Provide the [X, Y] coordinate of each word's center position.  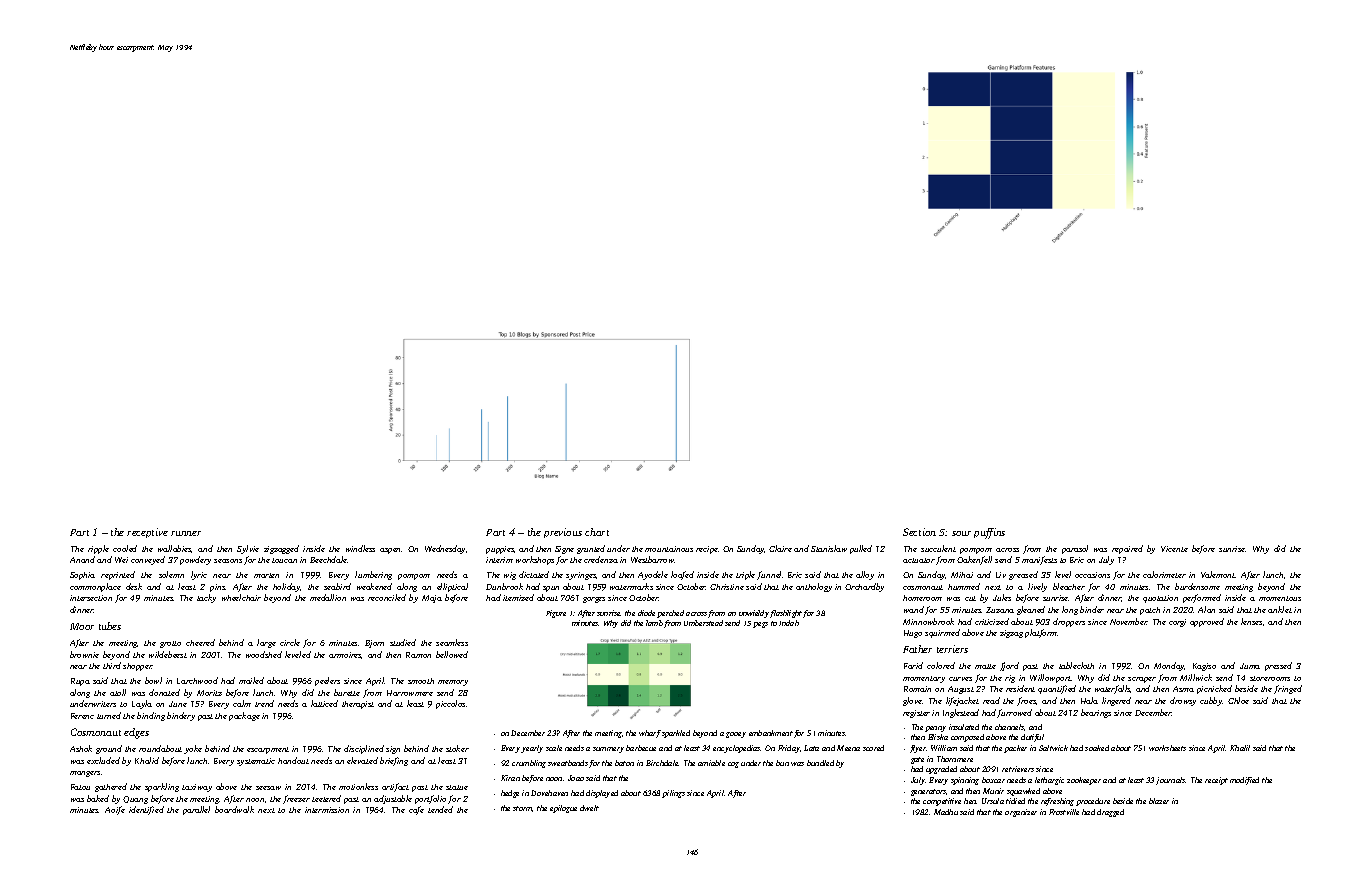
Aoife [115, 810]
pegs [760, 625]
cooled [125, 548]
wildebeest [168, 654]
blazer [1159, 801]
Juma [1250, 666]
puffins [989, 533]
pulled [861, 549]
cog [733, 765]
